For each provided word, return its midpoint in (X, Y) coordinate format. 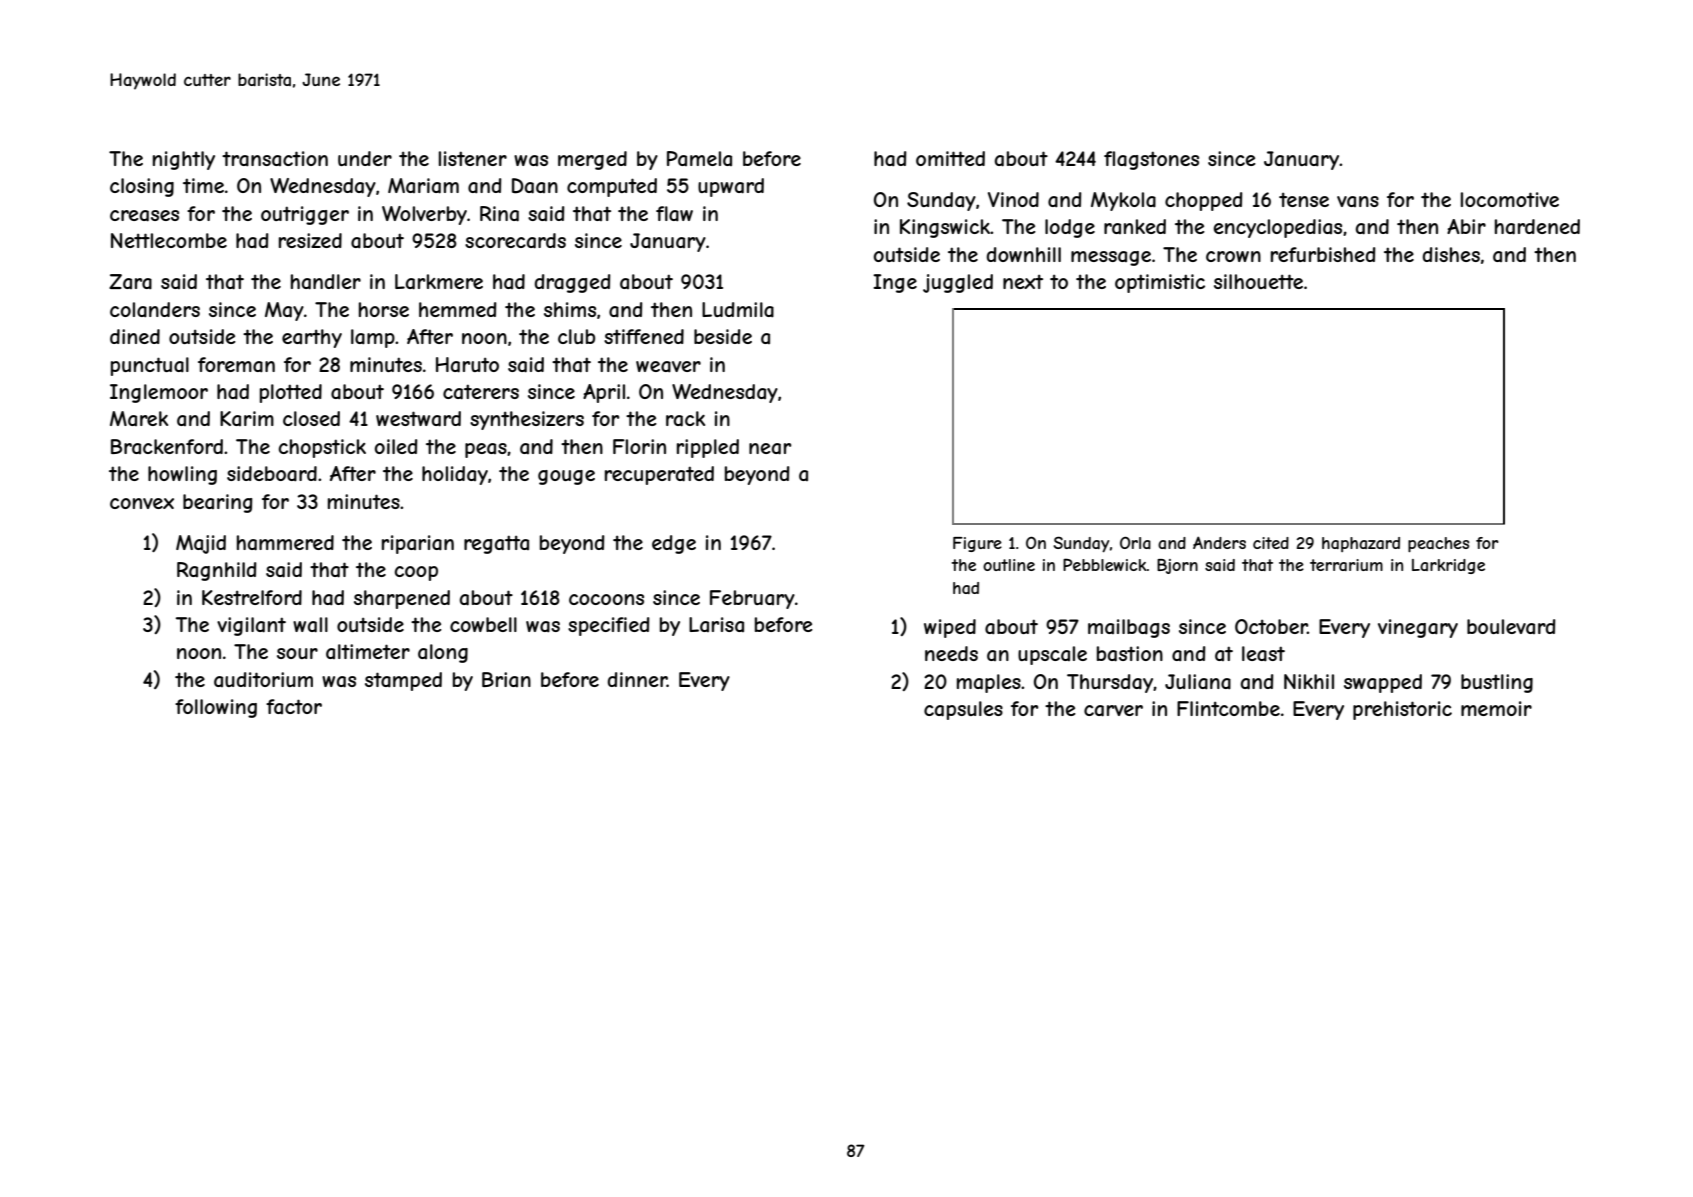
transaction (275, 159)
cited (1271, 543)
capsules (963, 710)
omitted (950, 158)
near (770, 449)
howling (182, 475)
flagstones (1151, 160)
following (216, 708)
